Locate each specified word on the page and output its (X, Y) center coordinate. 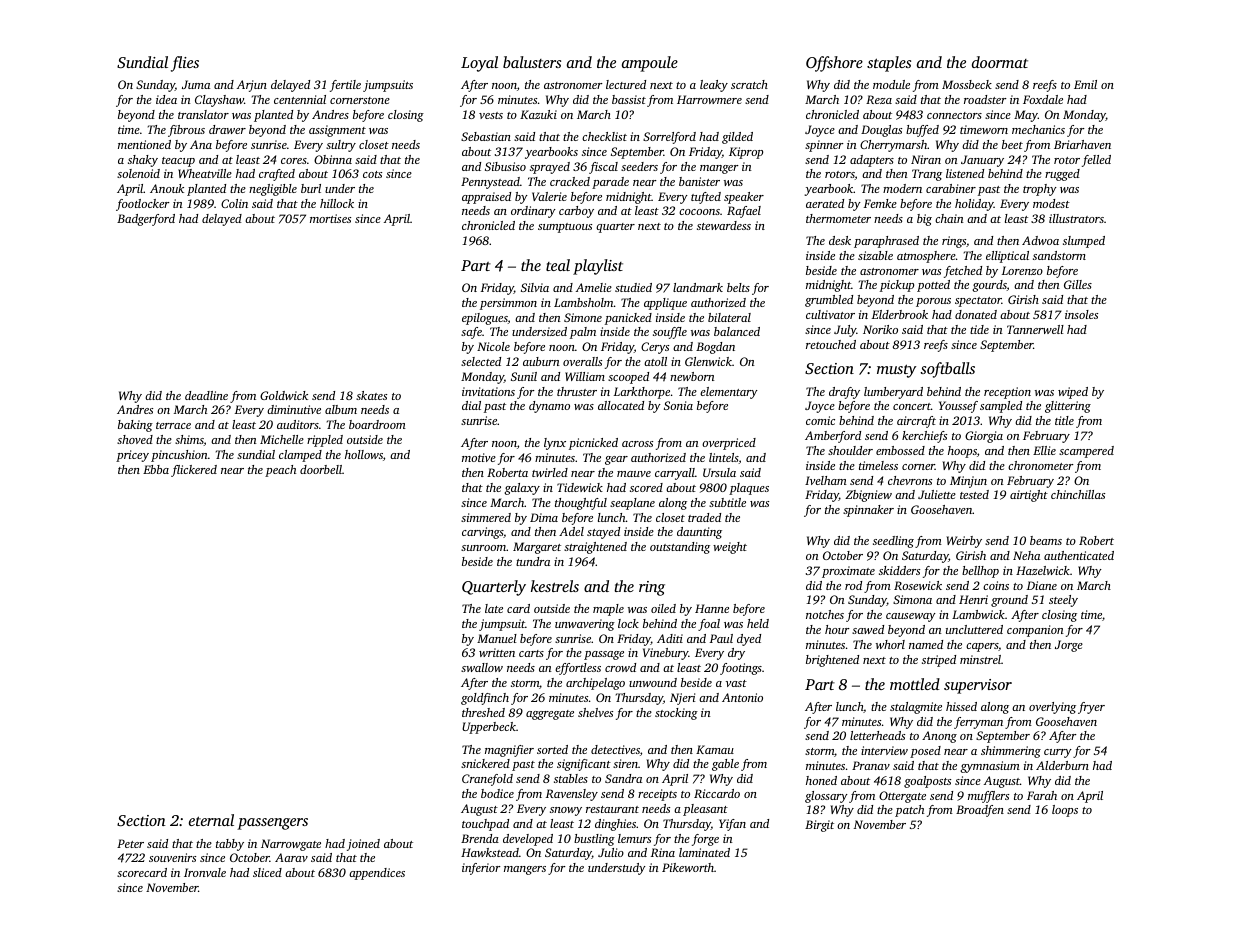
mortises (330, 218)
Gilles (1078, 284)
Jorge (1069, 646)
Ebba (156, 469)
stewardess (724, 225)
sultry (341, 146)
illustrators (1076, 218)
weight (730, 548)
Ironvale (205, 872)
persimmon (508, 304)
